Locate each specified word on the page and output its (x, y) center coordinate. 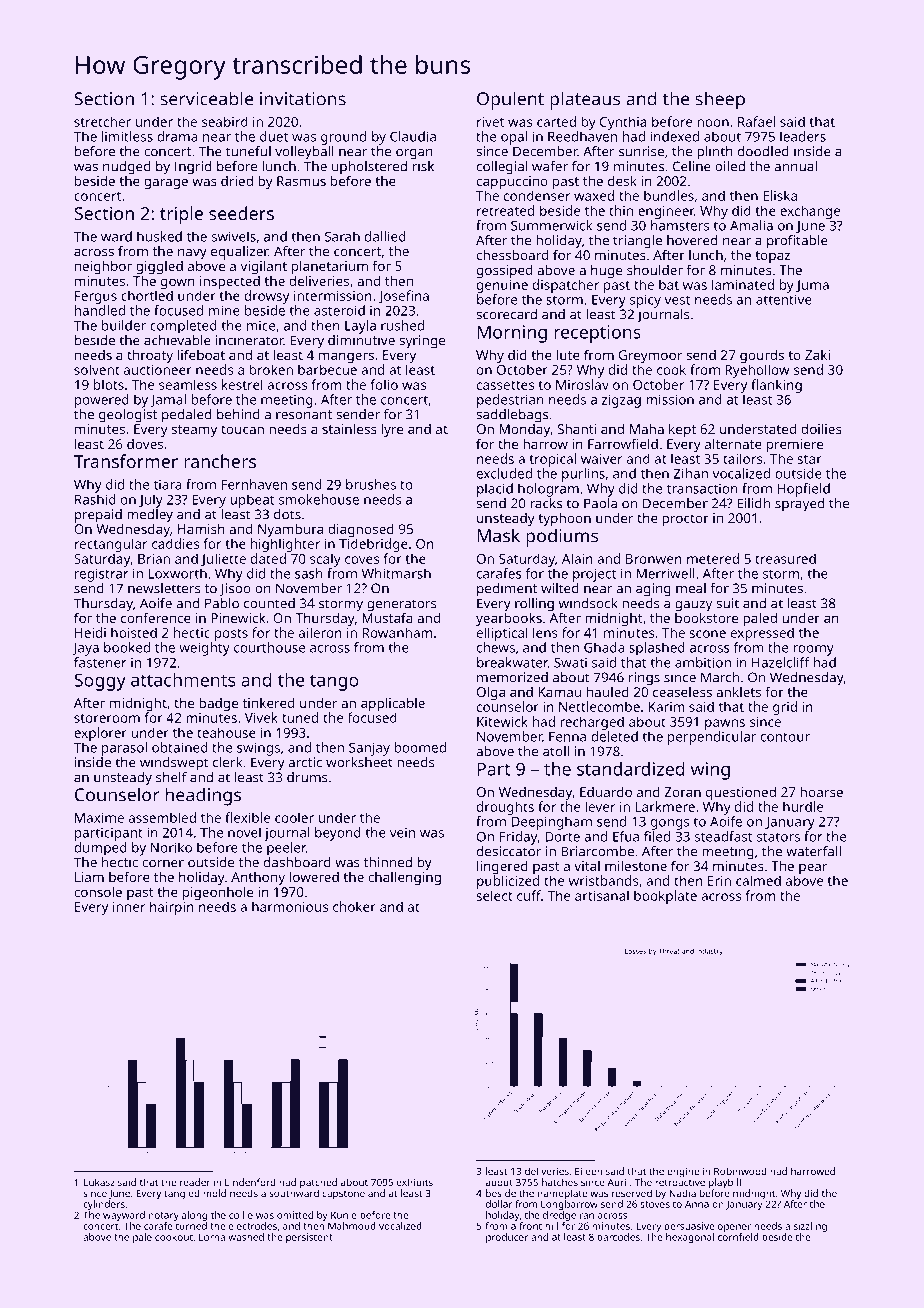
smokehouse (319, 499)
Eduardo (606, 792)
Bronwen (654, 559)
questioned (741, 793)
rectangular (111, 545)
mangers (346, 357)
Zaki (817, 355)
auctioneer (158, 370)
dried (237, 180)
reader (195, 1182)
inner (129, 907)
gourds (762, 356)
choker (354, 906)
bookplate (665, 897)
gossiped (504, 271)
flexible (247, 817)
